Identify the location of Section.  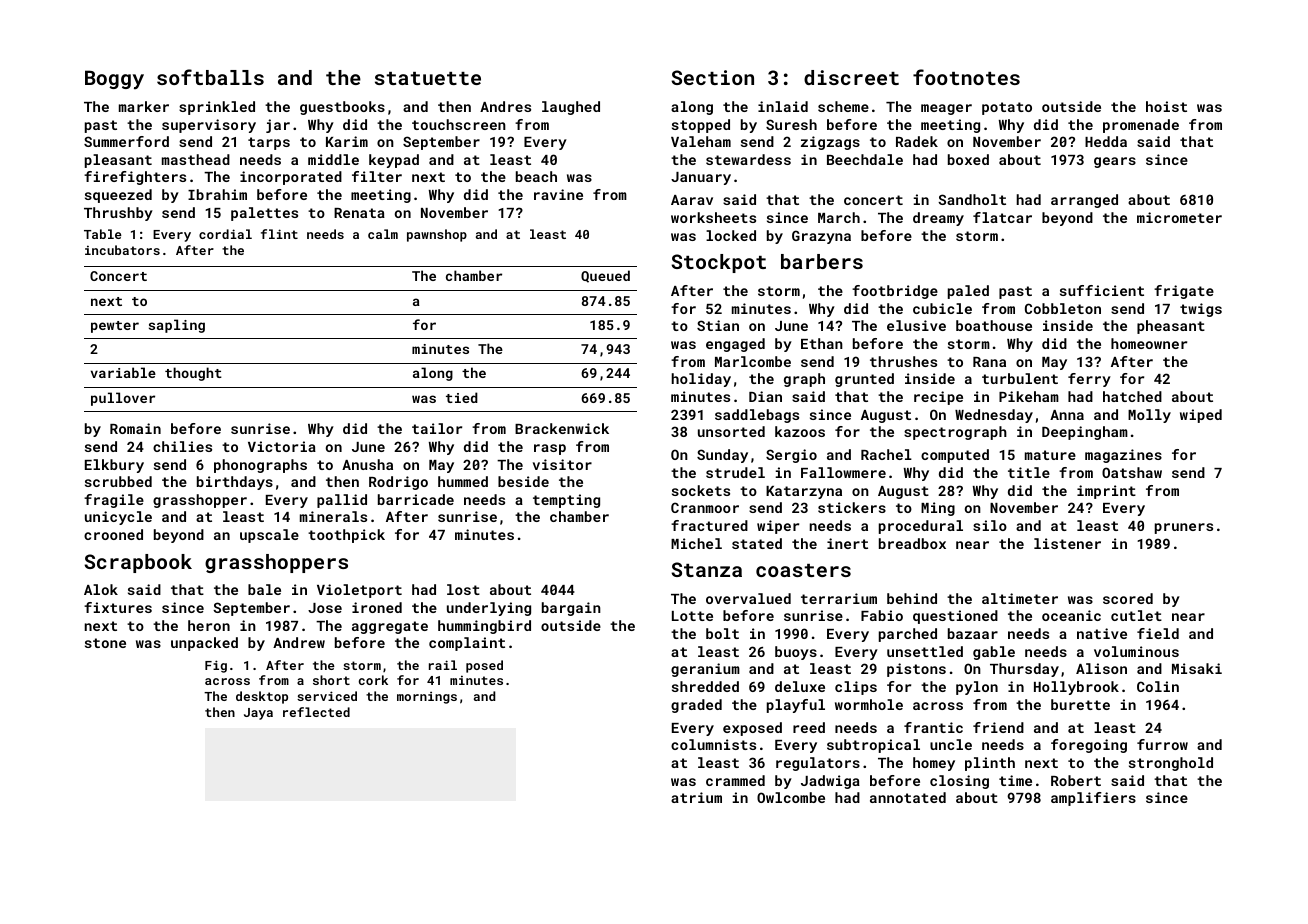
(712, 77).
